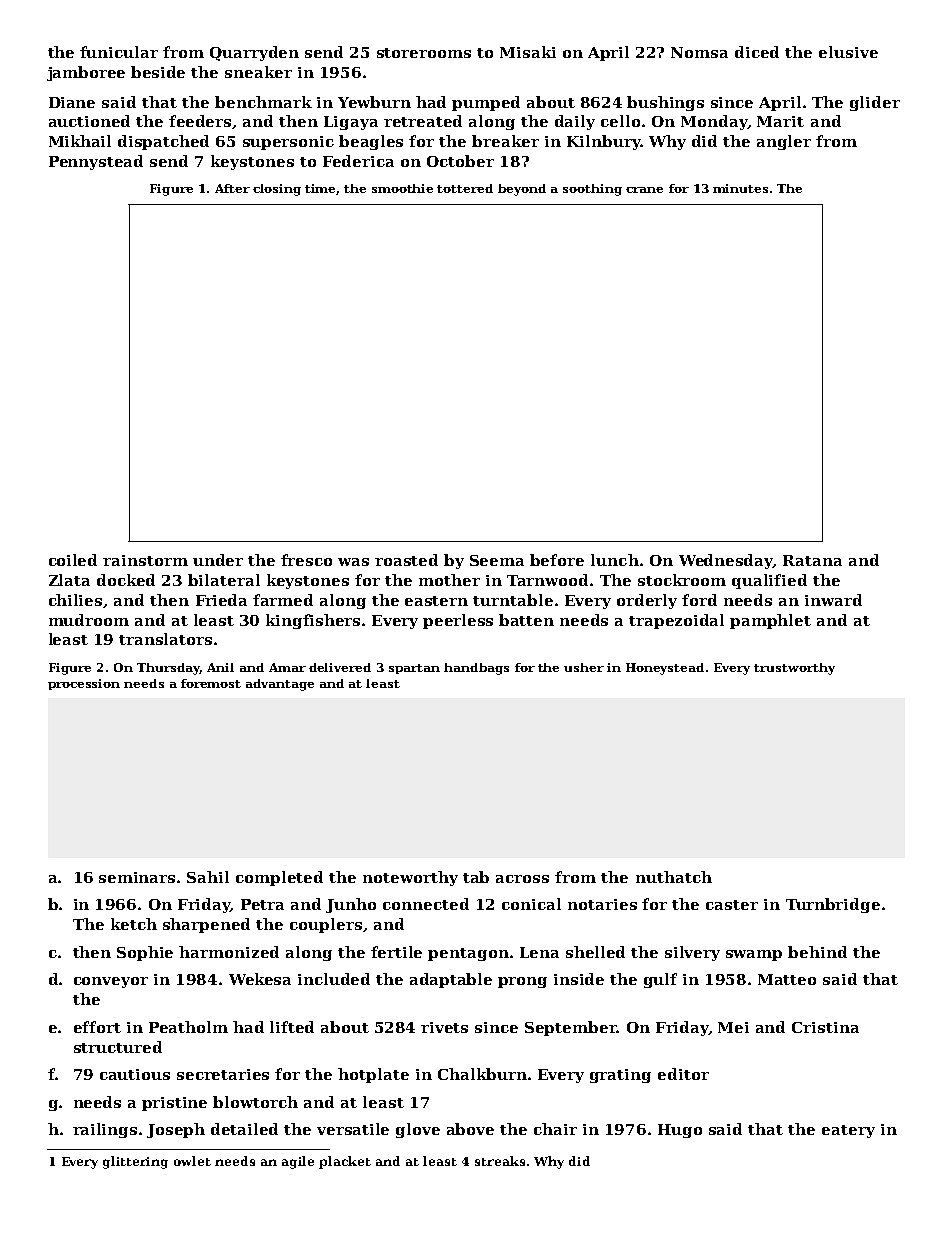 This image has height=1233, width=952. What do you see at coordinates (812, 560) in the image?
I see `Ratana` at bounding box center [812, 560].
